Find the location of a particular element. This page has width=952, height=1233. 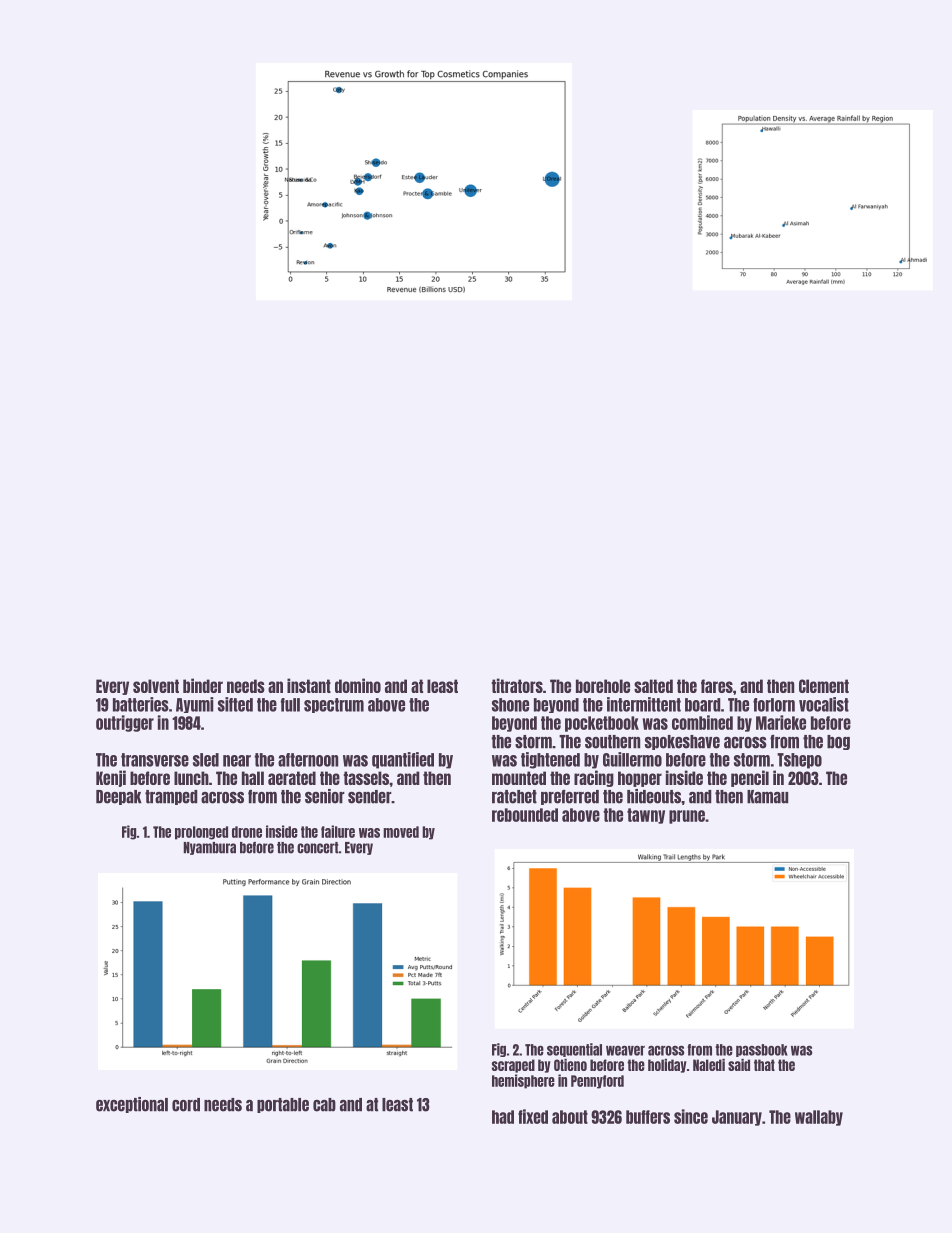

weaver is located at coordinates (625, 1050).
